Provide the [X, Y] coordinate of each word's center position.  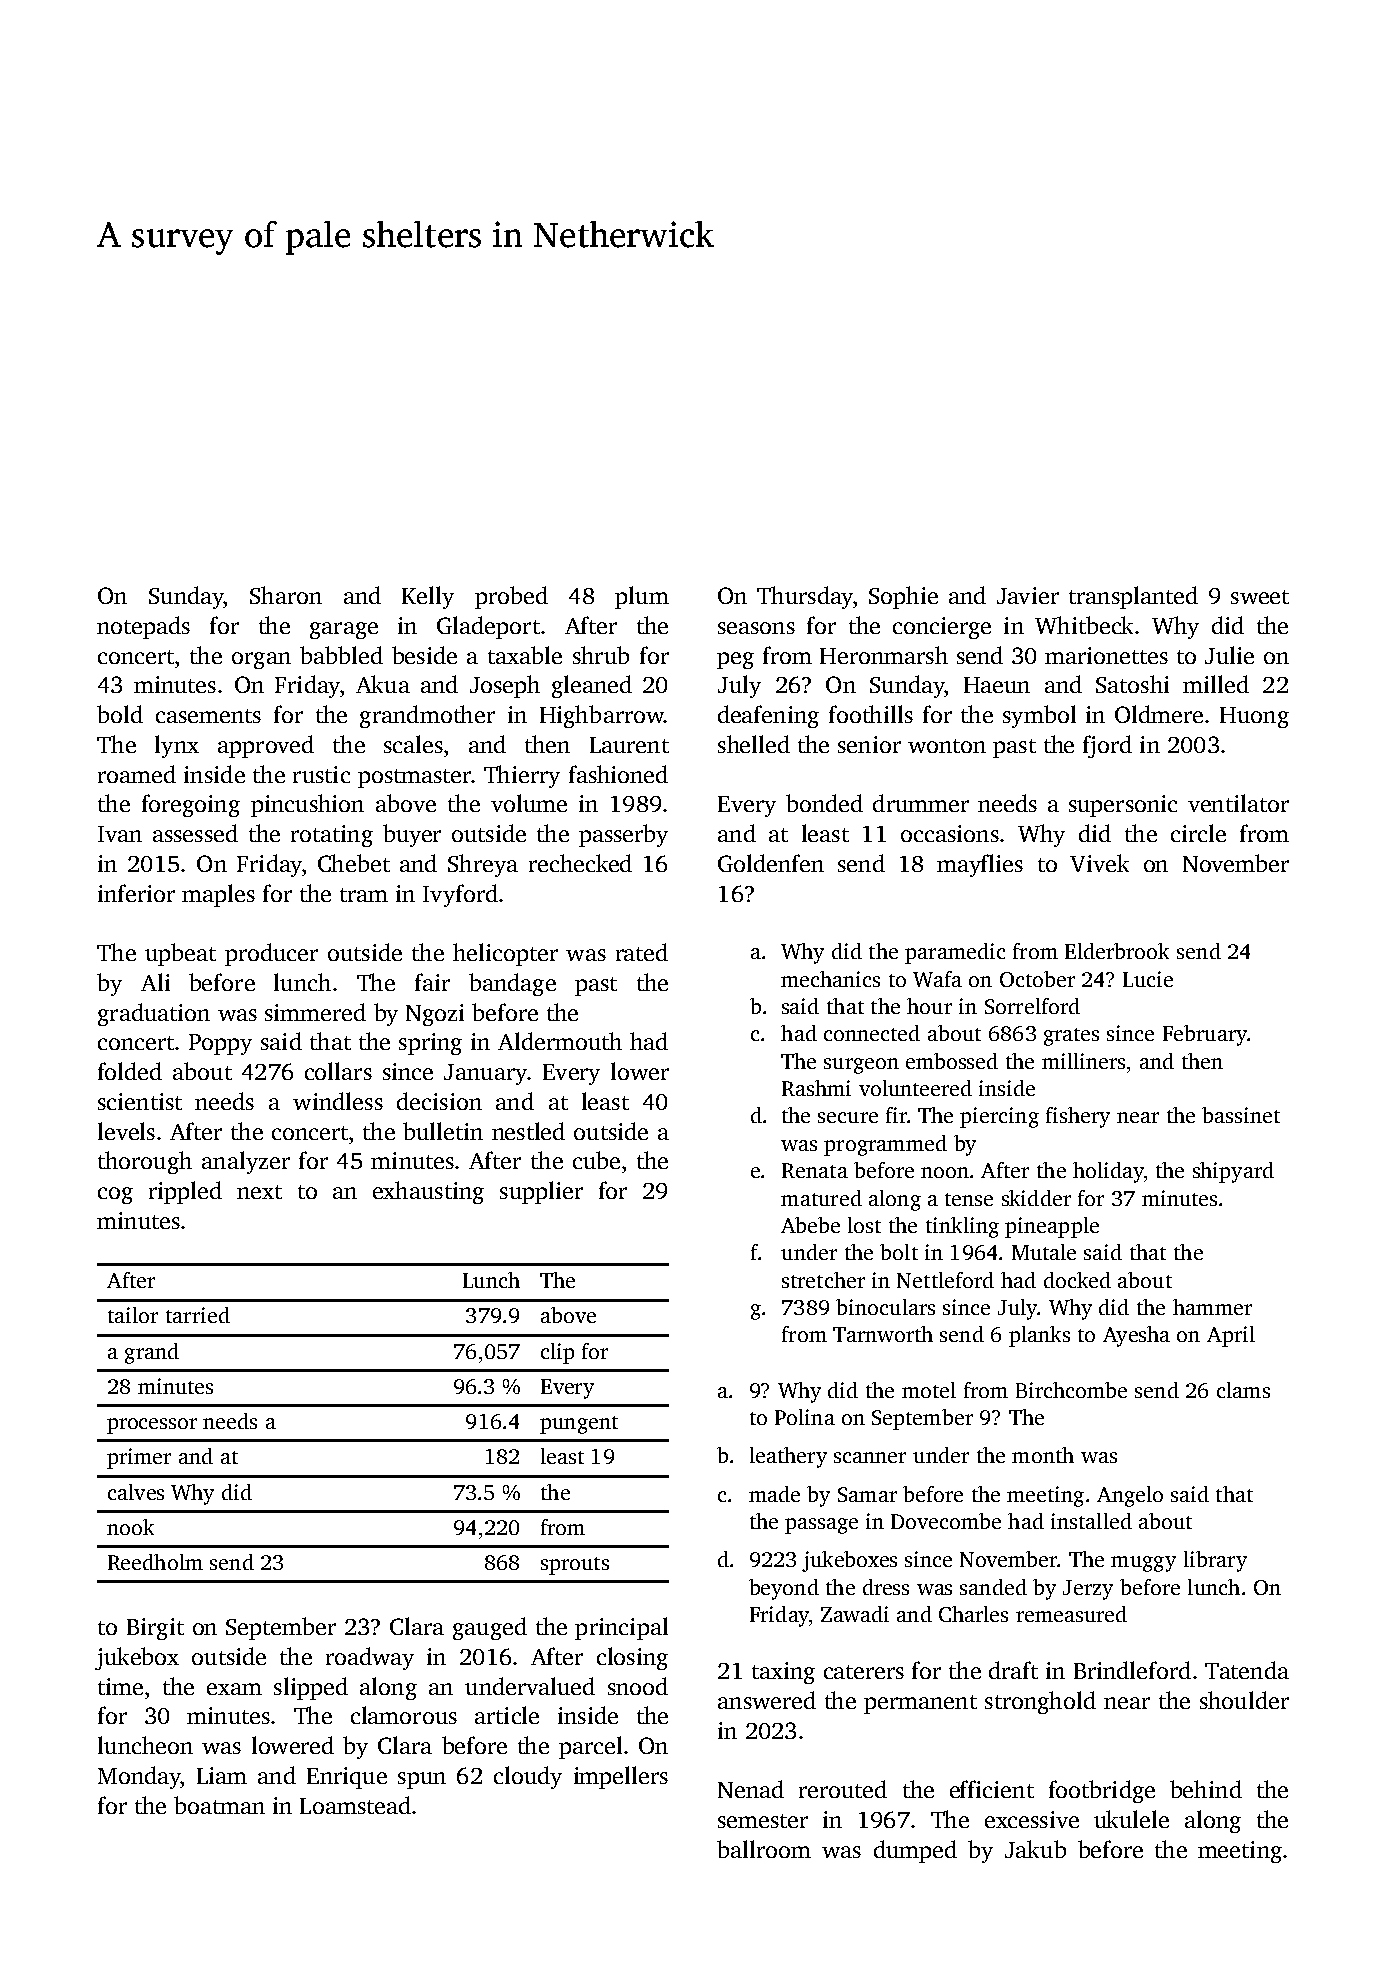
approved [266, 746]
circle [1198, 833]
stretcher [823, 1280]
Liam [222, 1775]
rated [642, 952]
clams [1243, 1390]
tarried [198, 1315]
